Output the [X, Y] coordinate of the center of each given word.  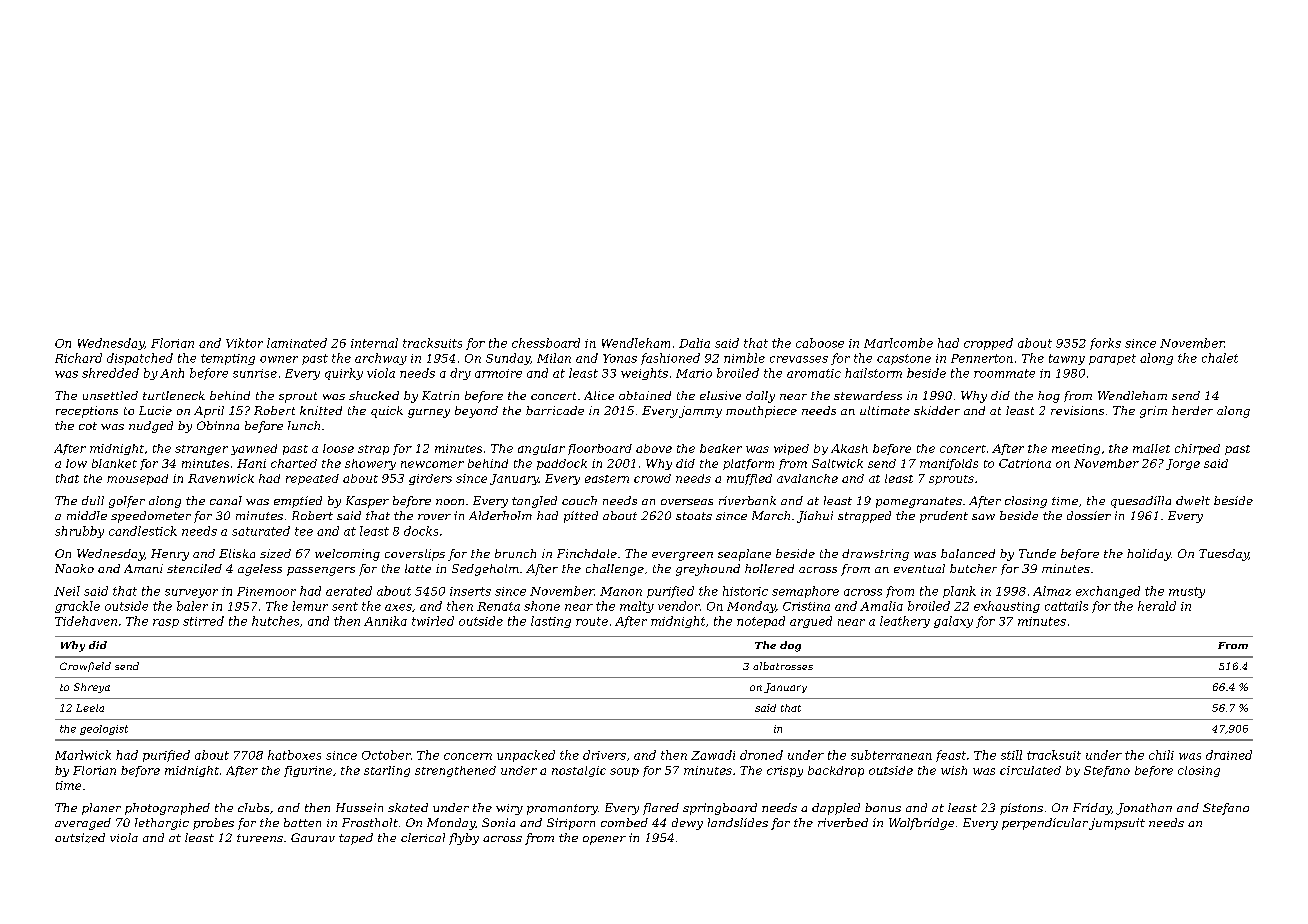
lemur [310, 606]
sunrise [255, 373]
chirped [1197, 449]
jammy [700, 412]
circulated [1030, 770]
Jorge [1183, 464]
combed [624, 822]
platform [748, 464]
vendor [679, 606]
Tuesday [1224, 555]
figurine [308, 771]
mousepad [137, 479]
